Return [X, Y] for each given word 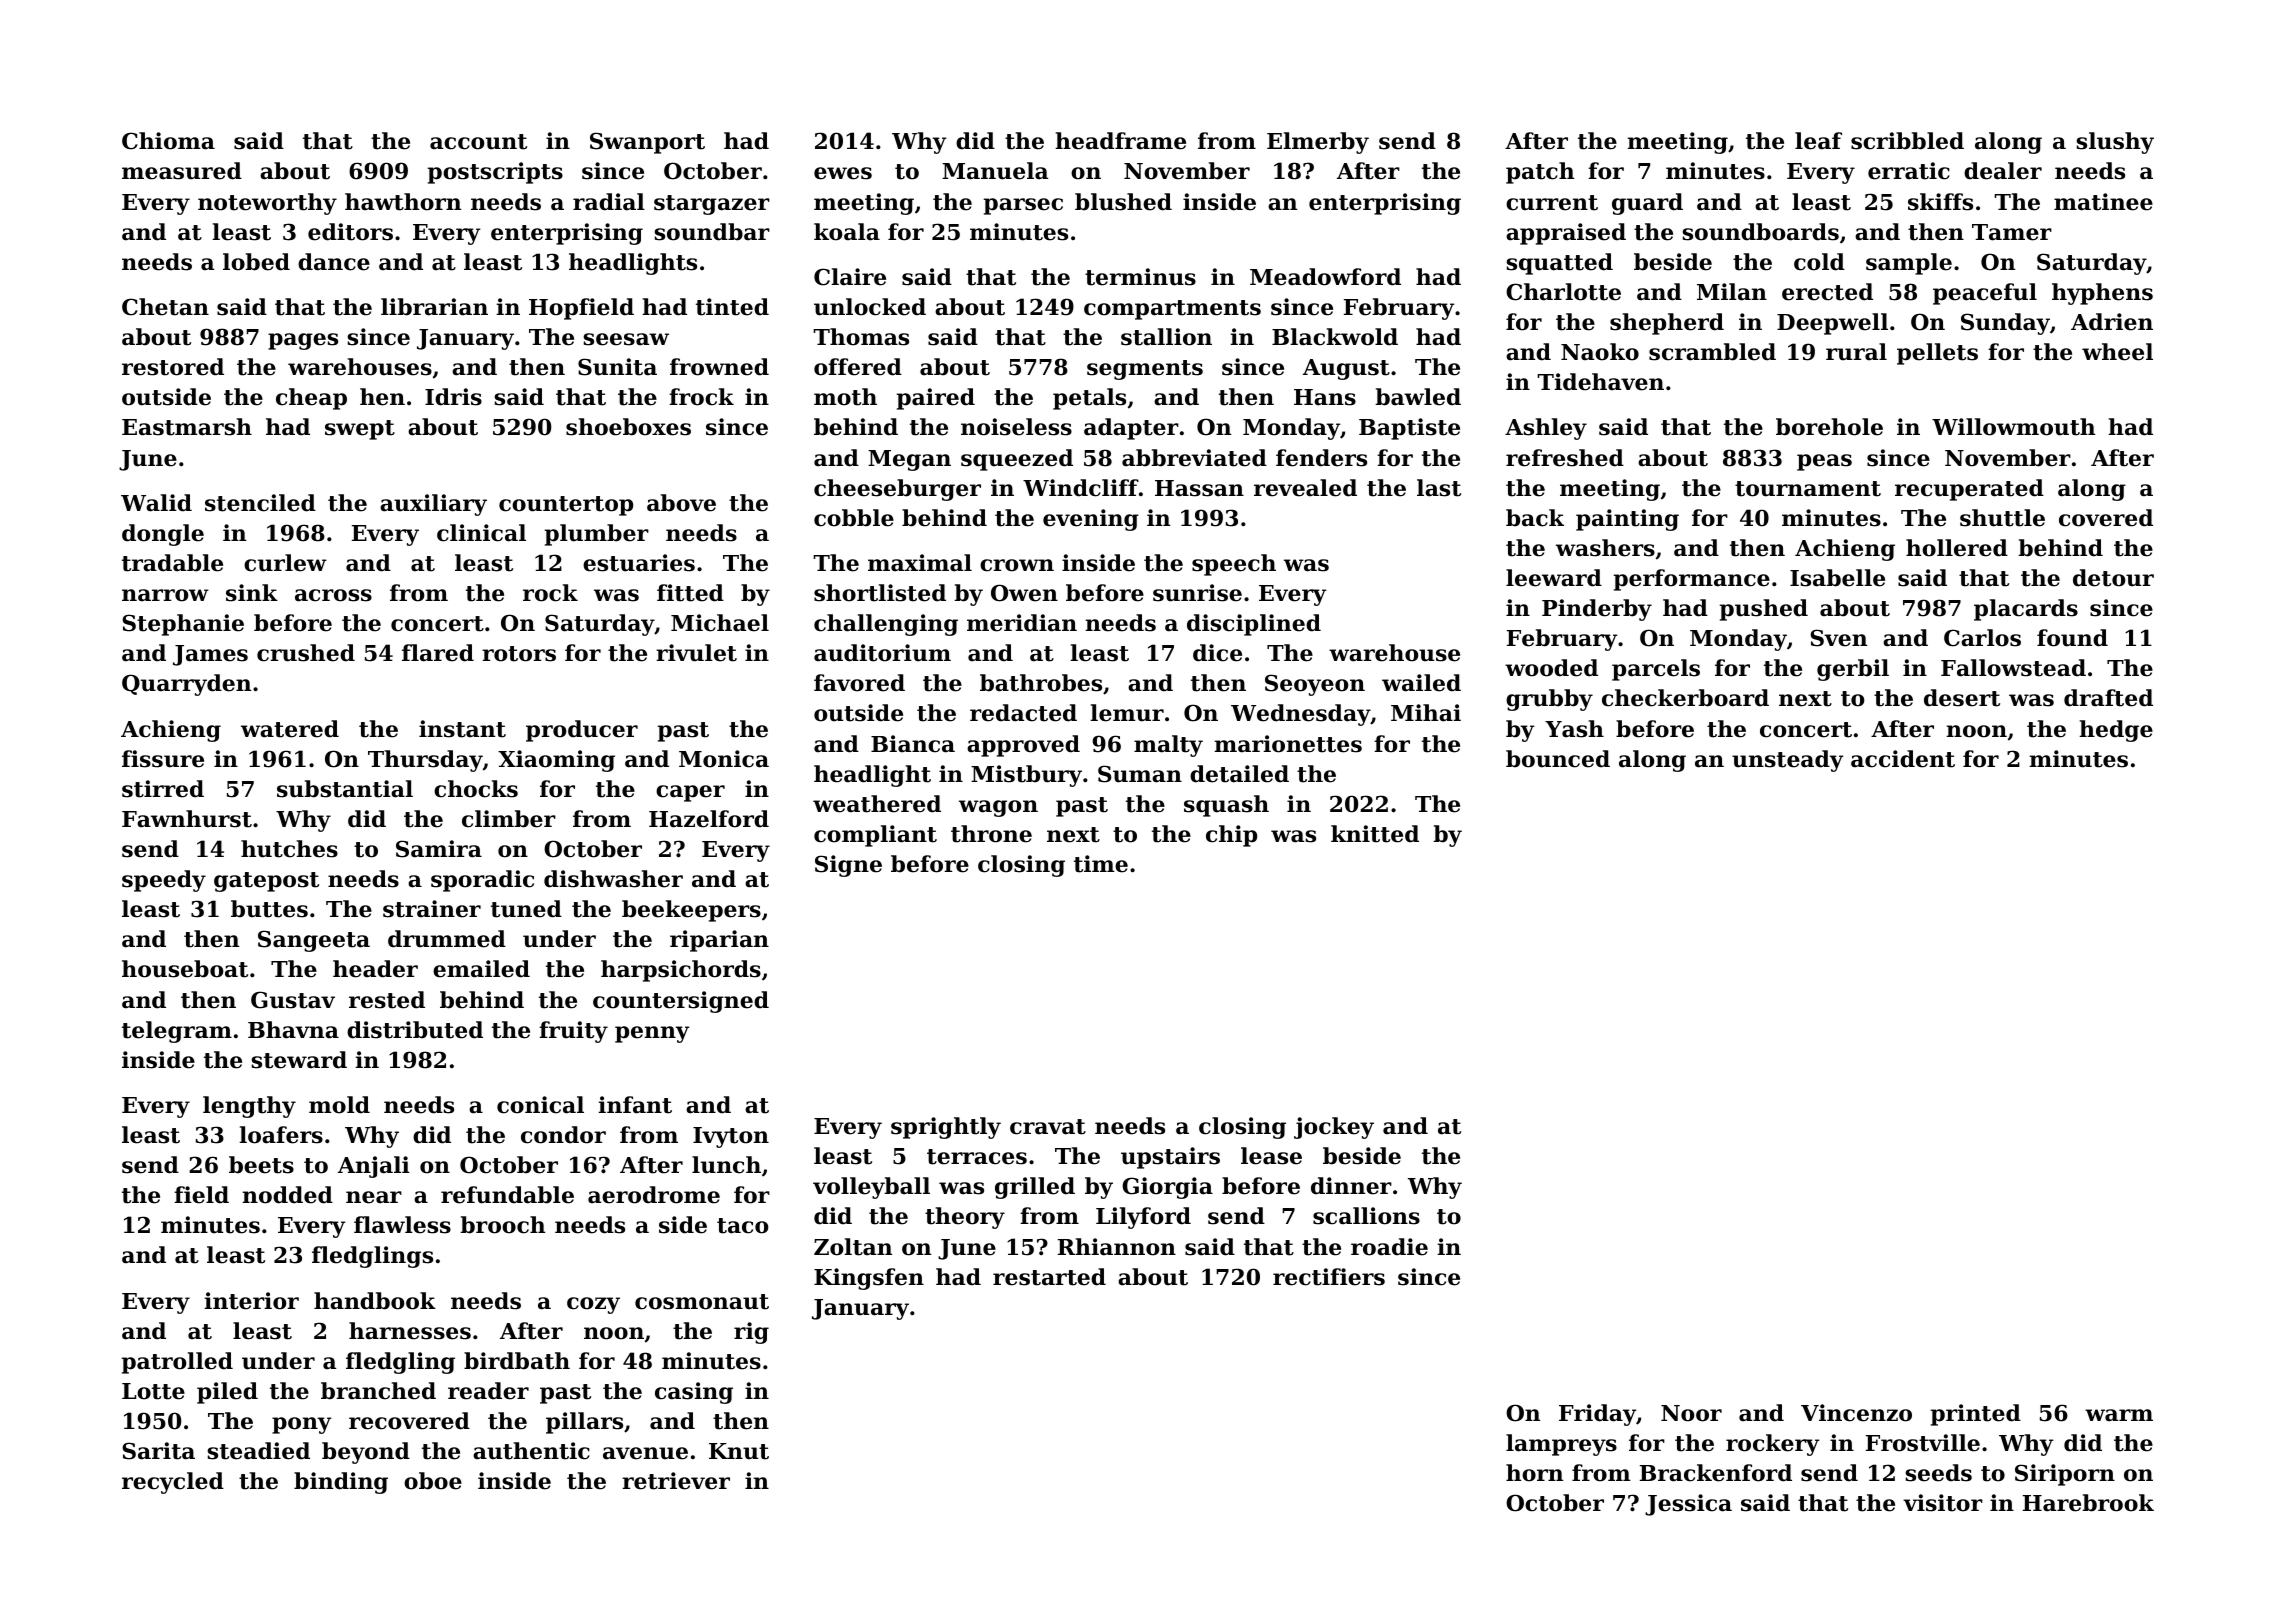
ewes [843, 173]
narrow [165, 595]
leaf [1818, 141]
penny [652, 1034]
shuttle [2002, 518]
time [1101, 864]
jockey [1334, 1128]
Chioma [168, 141]
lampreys [1561, 1445]
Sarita [158, 1451]
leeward [1554, 578]
